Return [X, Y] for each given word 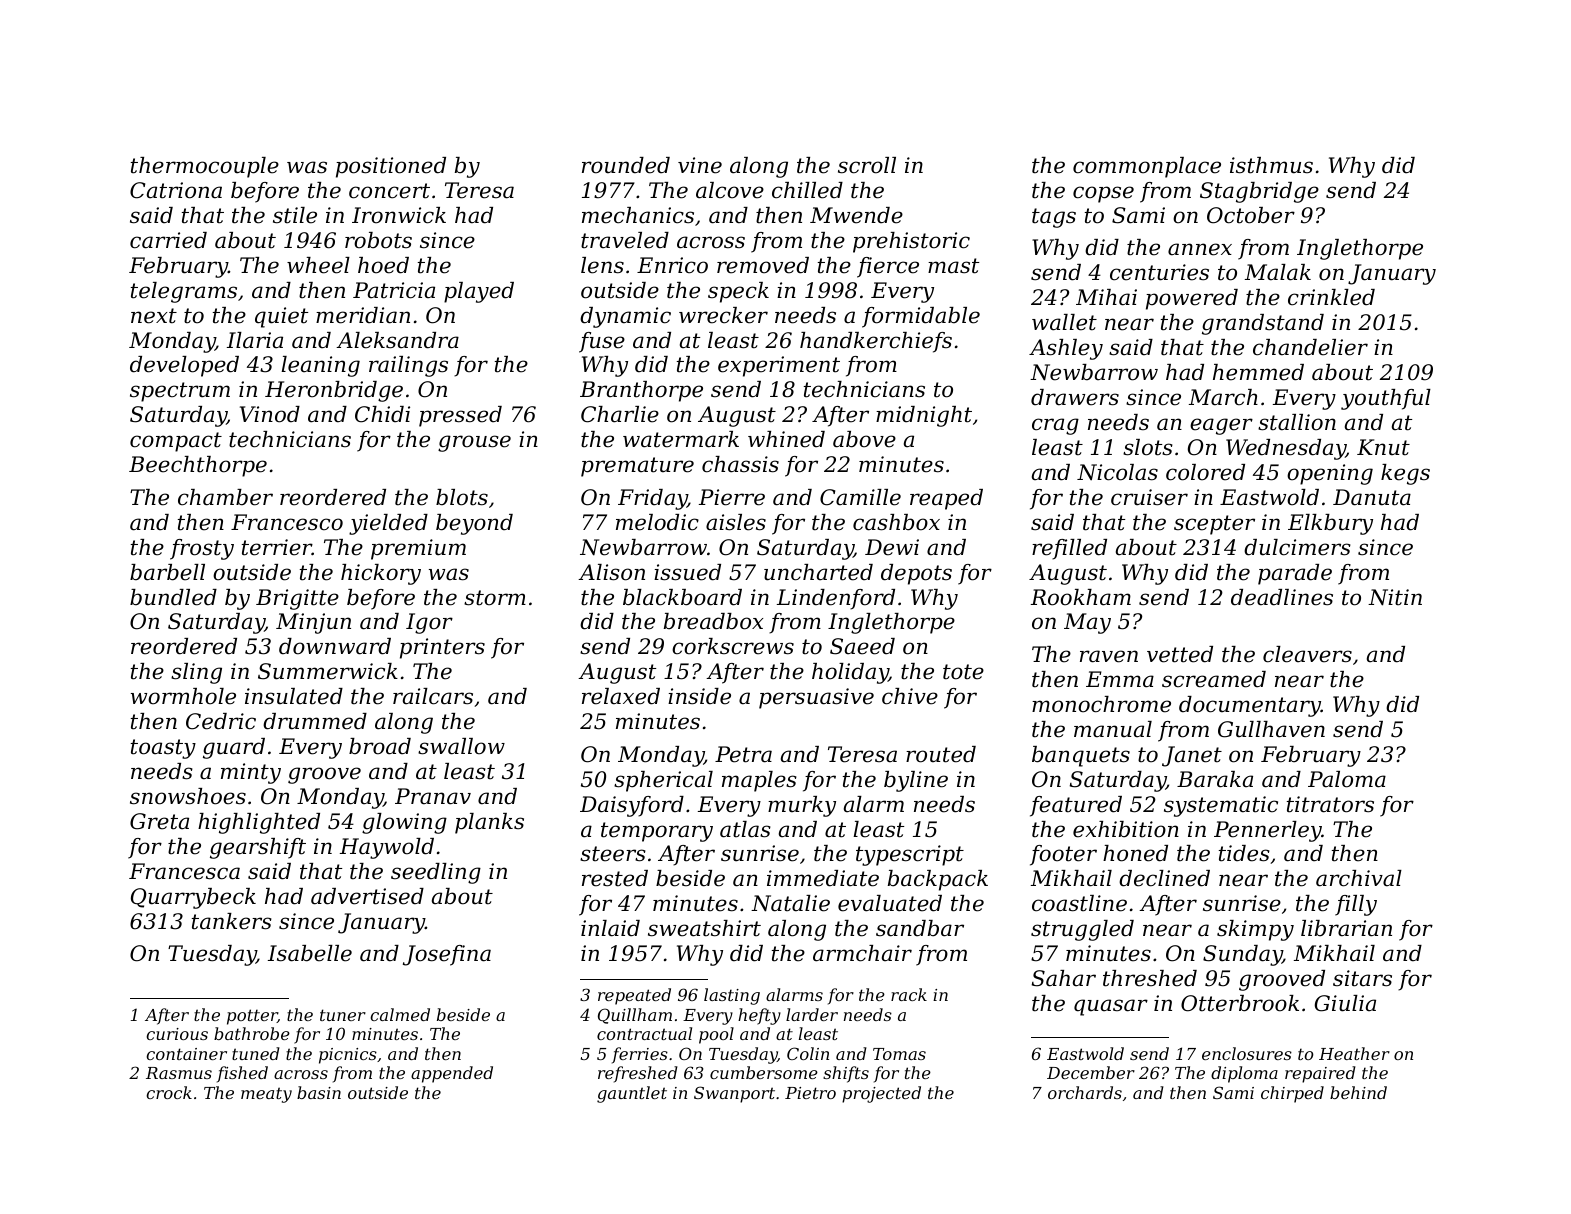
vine [700, 165]
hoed [383, 265]
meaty [266, 1095]
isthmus [1271, 165]
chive [910, 696]
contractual [644, 1033]
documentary [1250, 706]
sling [196, 673]
